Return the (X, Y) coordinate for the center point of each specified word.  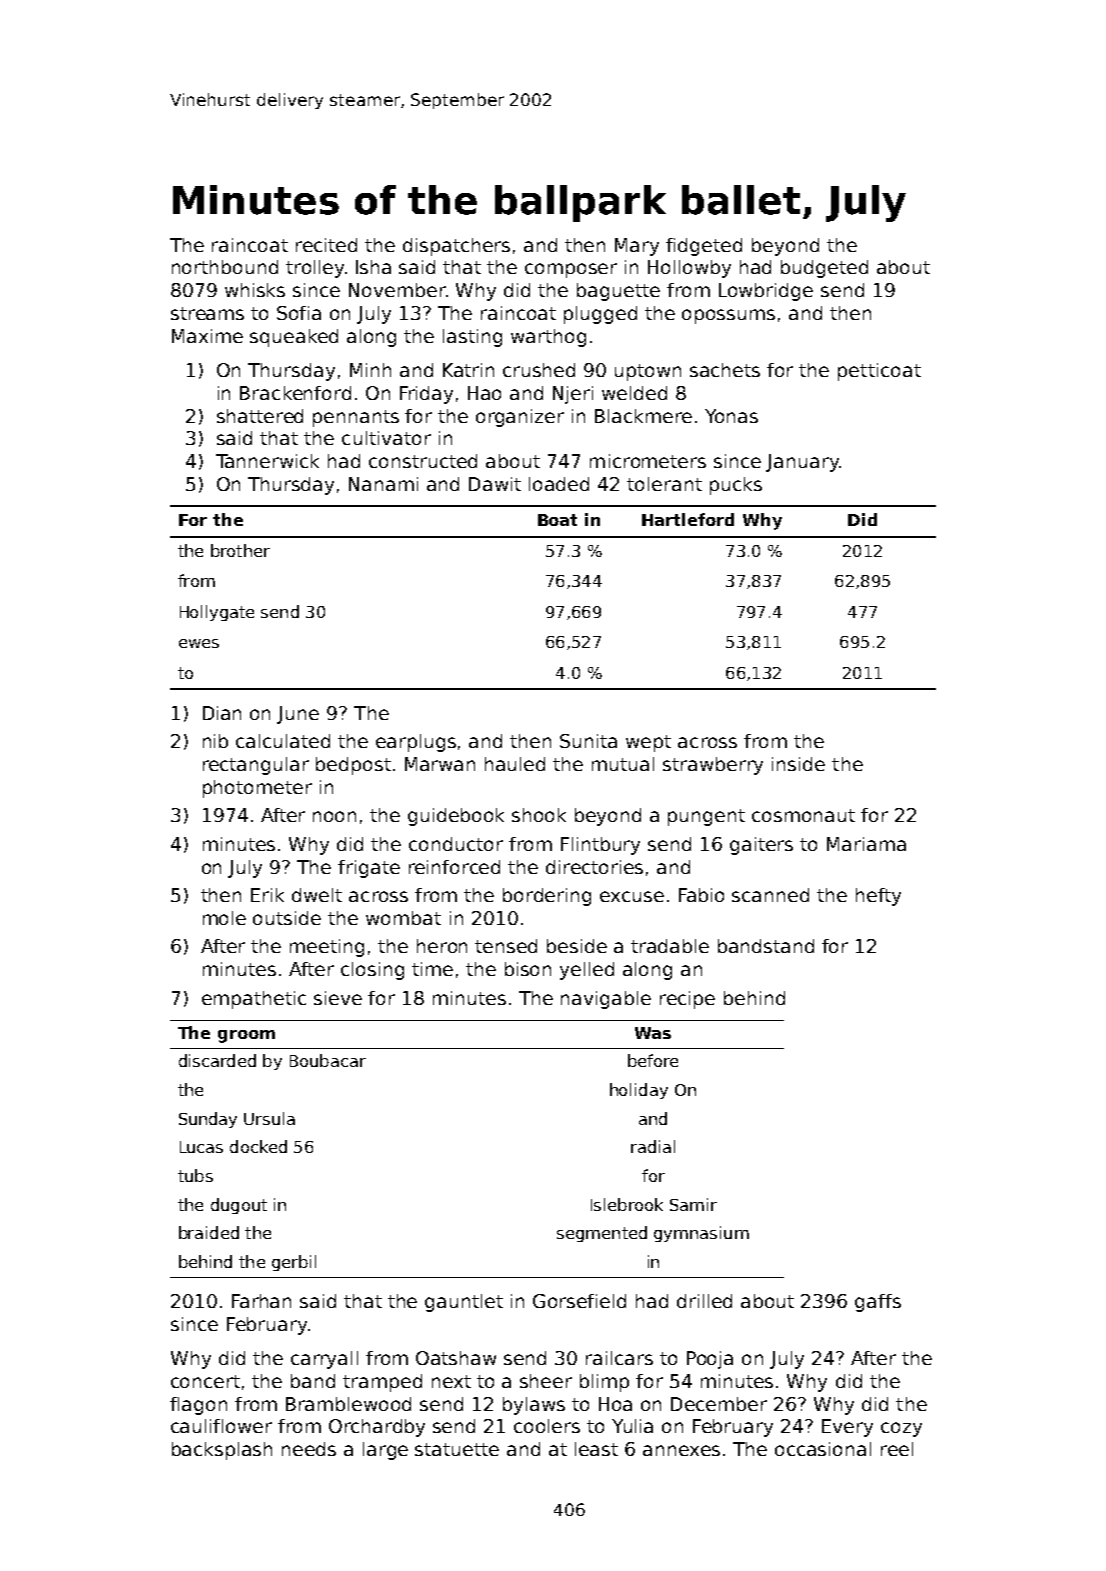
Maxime (207, 336)
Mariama (866, 844)
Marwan (440, 764)
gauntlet (464, 1303)
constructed (423, 461)
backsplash (222, 1451)
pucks (736, 486)
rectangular (256, 766)
